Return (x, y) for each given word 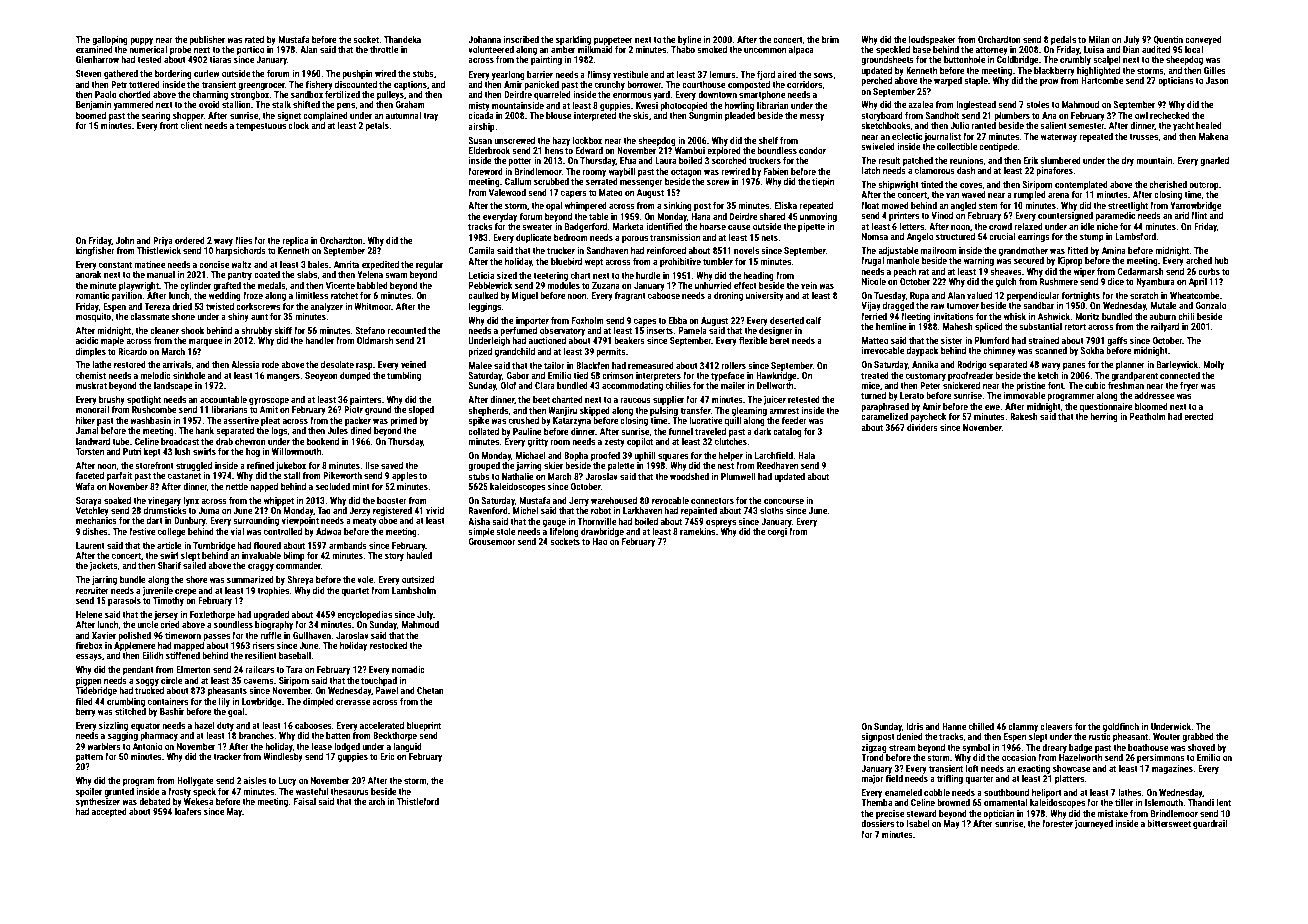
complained (325, 116)
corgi (777, 532)
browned (953, 802)
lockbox (587, 140)
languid (408, 747)
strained (1043, 340)
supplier (668, 400)
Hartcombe (1102, 80)
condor (812, 150)
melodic (155, 375)
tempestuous (261, 126)
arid (1181, 215)
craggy (261, 567)
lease (322, 746)
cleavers (1056, 726)
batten (338, 735)
